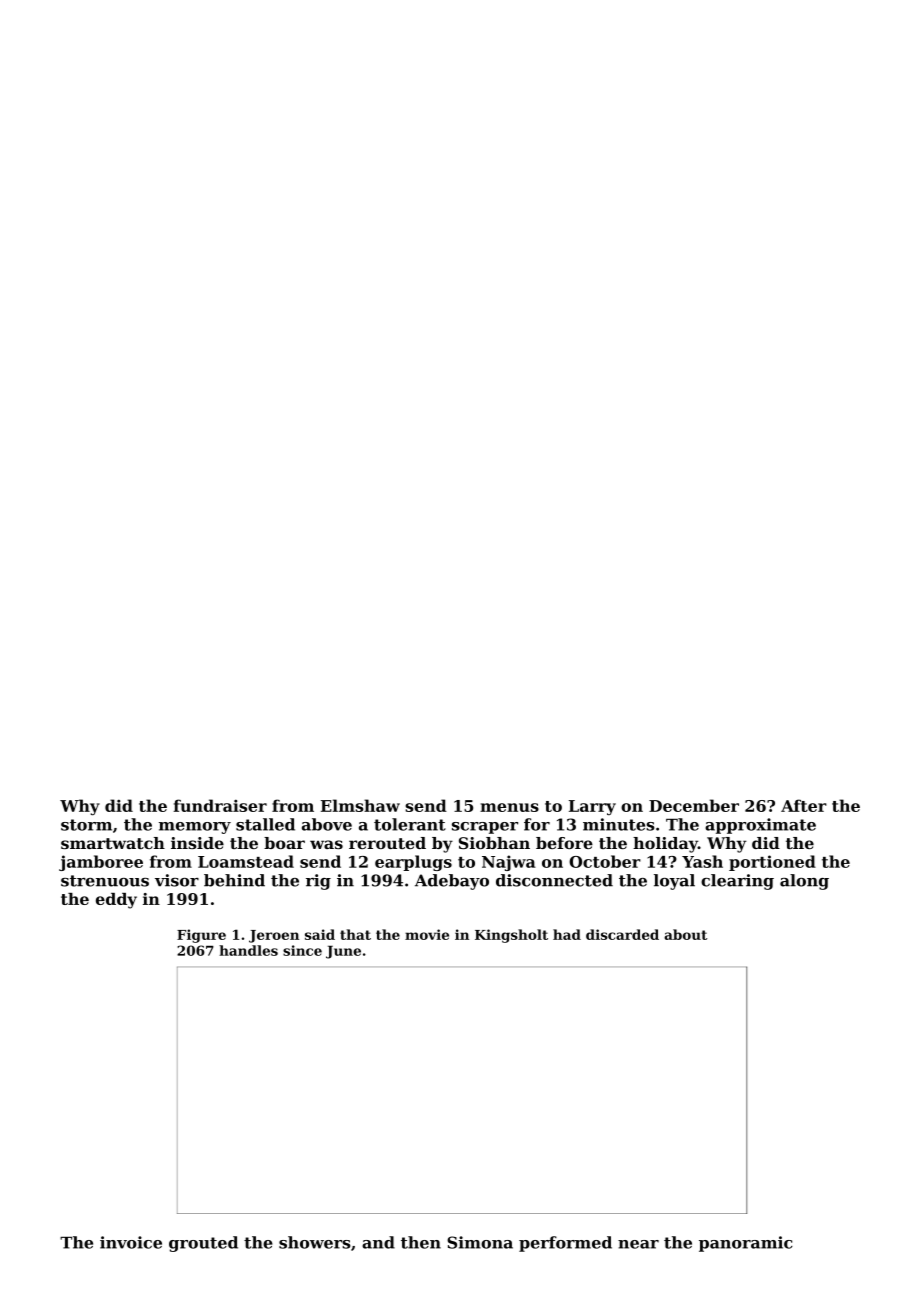  Describe the element at coordinates (565, 1244) in the image. I see `performed` at that location.
